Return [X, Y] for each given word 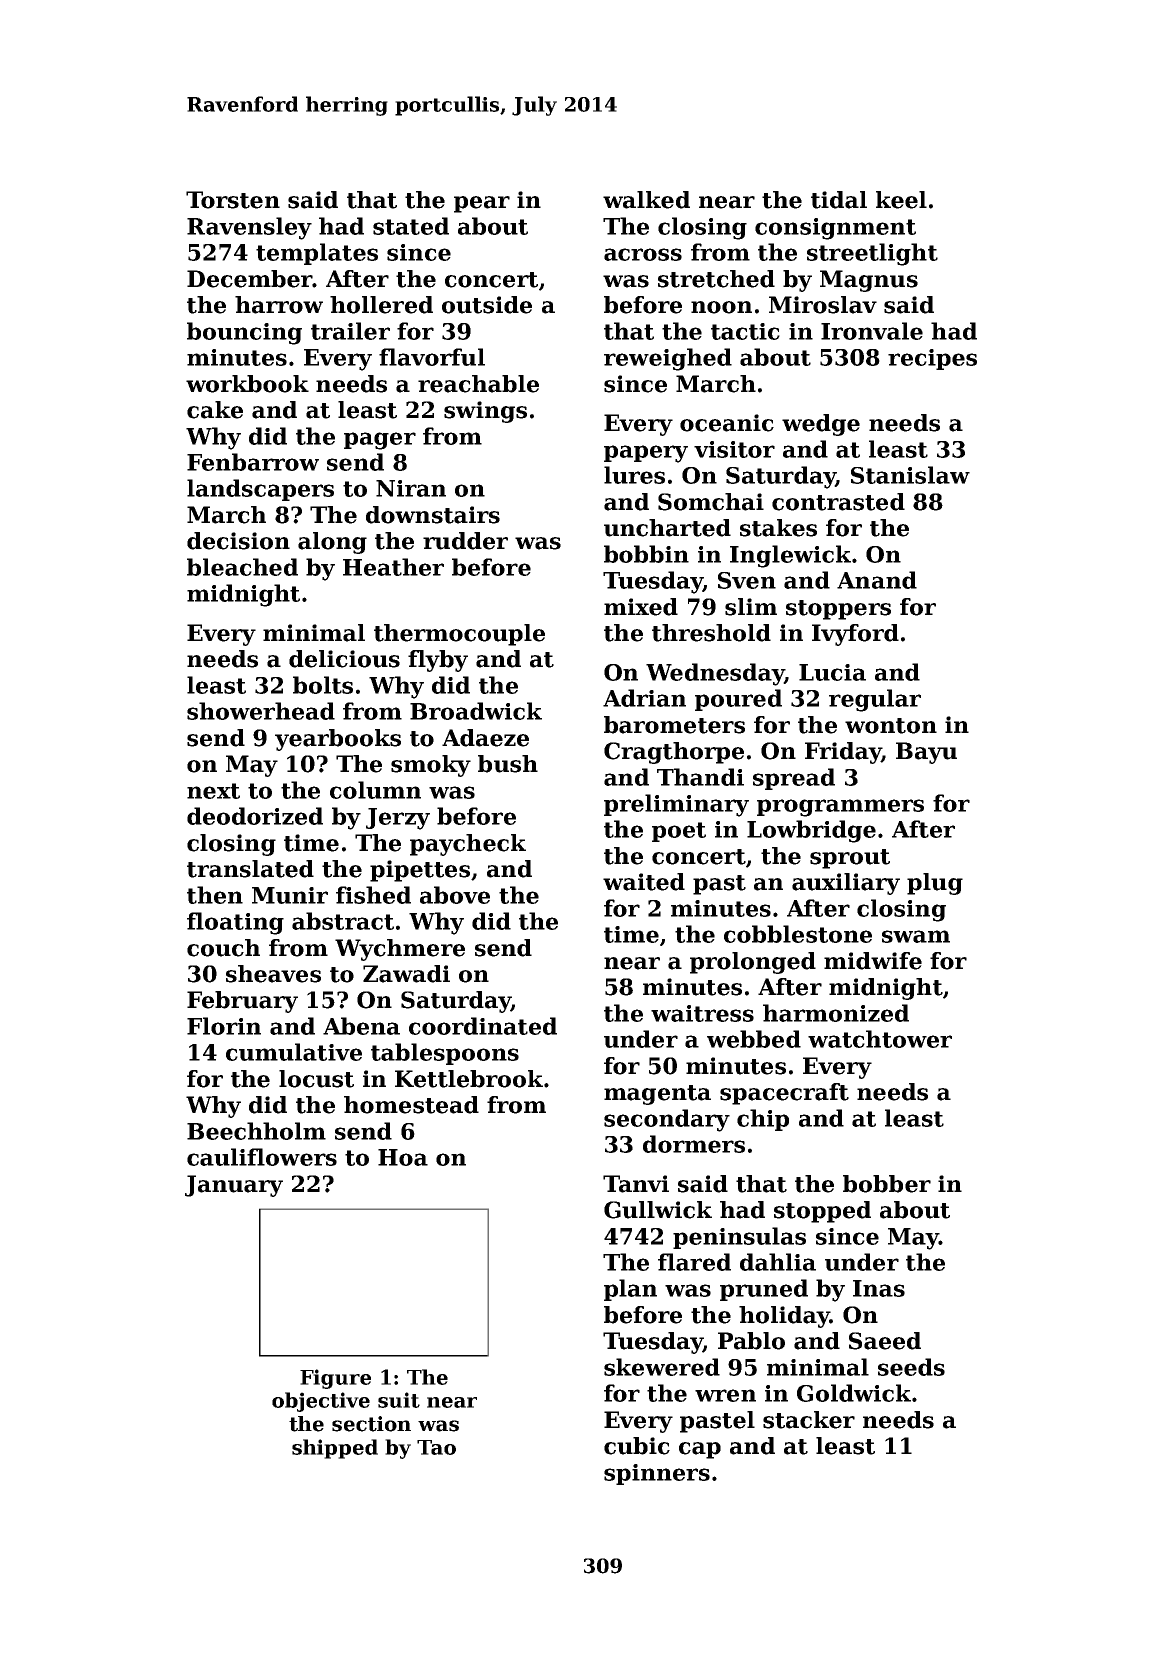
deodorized [255, 816]
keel [901, 200]
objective [321, 1402]
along [332, 543]
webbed [754, 1039]
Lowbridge [811, 831]
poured [738, 700]
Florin [224, 1026]
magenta [657, 1095]
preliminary [676, 805]
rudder [465, 541]
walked [646, 200]
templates [317, 254]
